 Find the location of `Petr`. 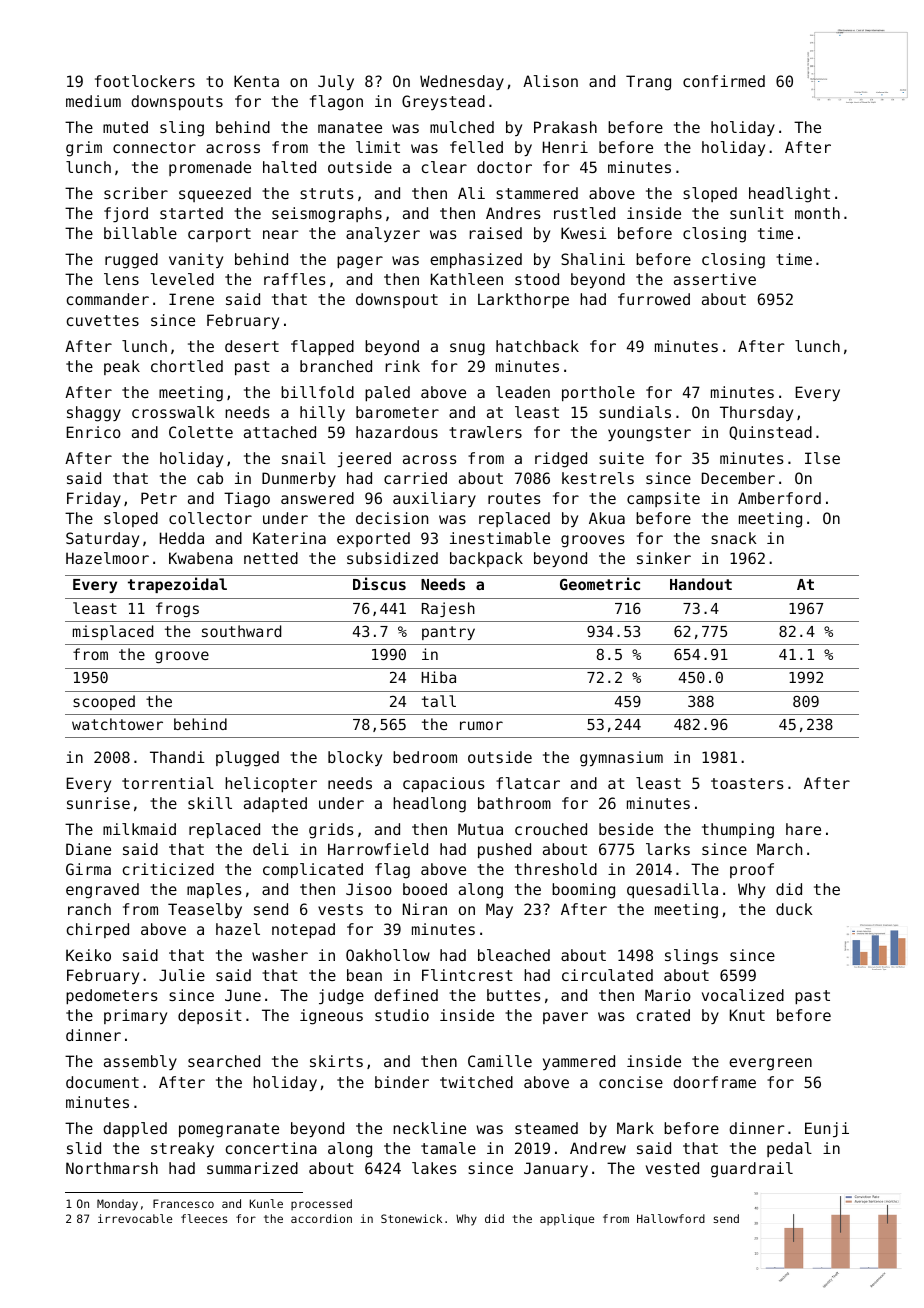

Petr is located at coordinates (159, 498).
